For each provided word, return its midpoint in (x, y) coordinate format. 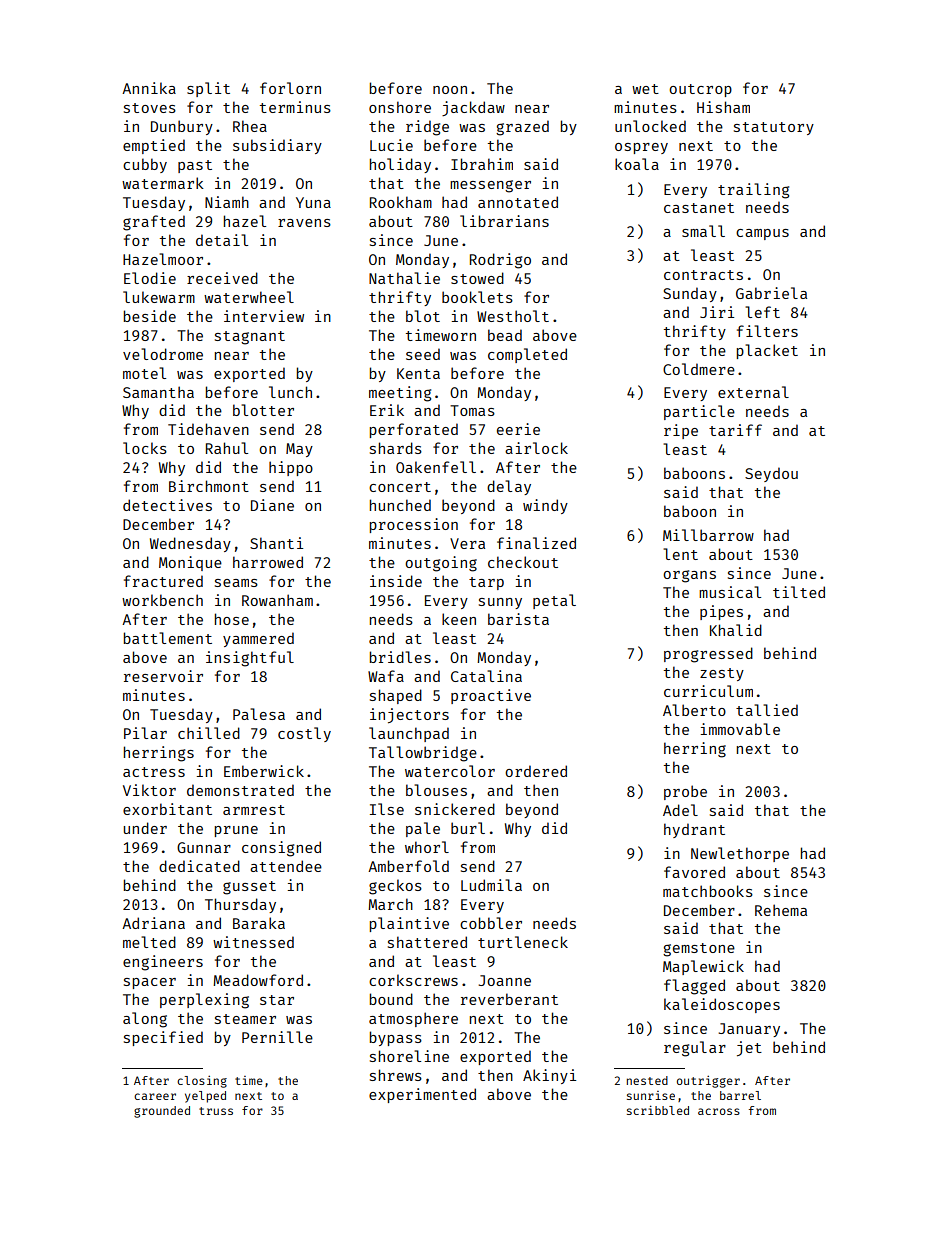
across (719, 1111)
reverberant (509, 999)
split (208, 89)
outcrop (700, 90)
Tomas (472, 410)
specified (163, 1038)
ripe (681, 431)
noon (450, 90)
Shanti (276, 543)
